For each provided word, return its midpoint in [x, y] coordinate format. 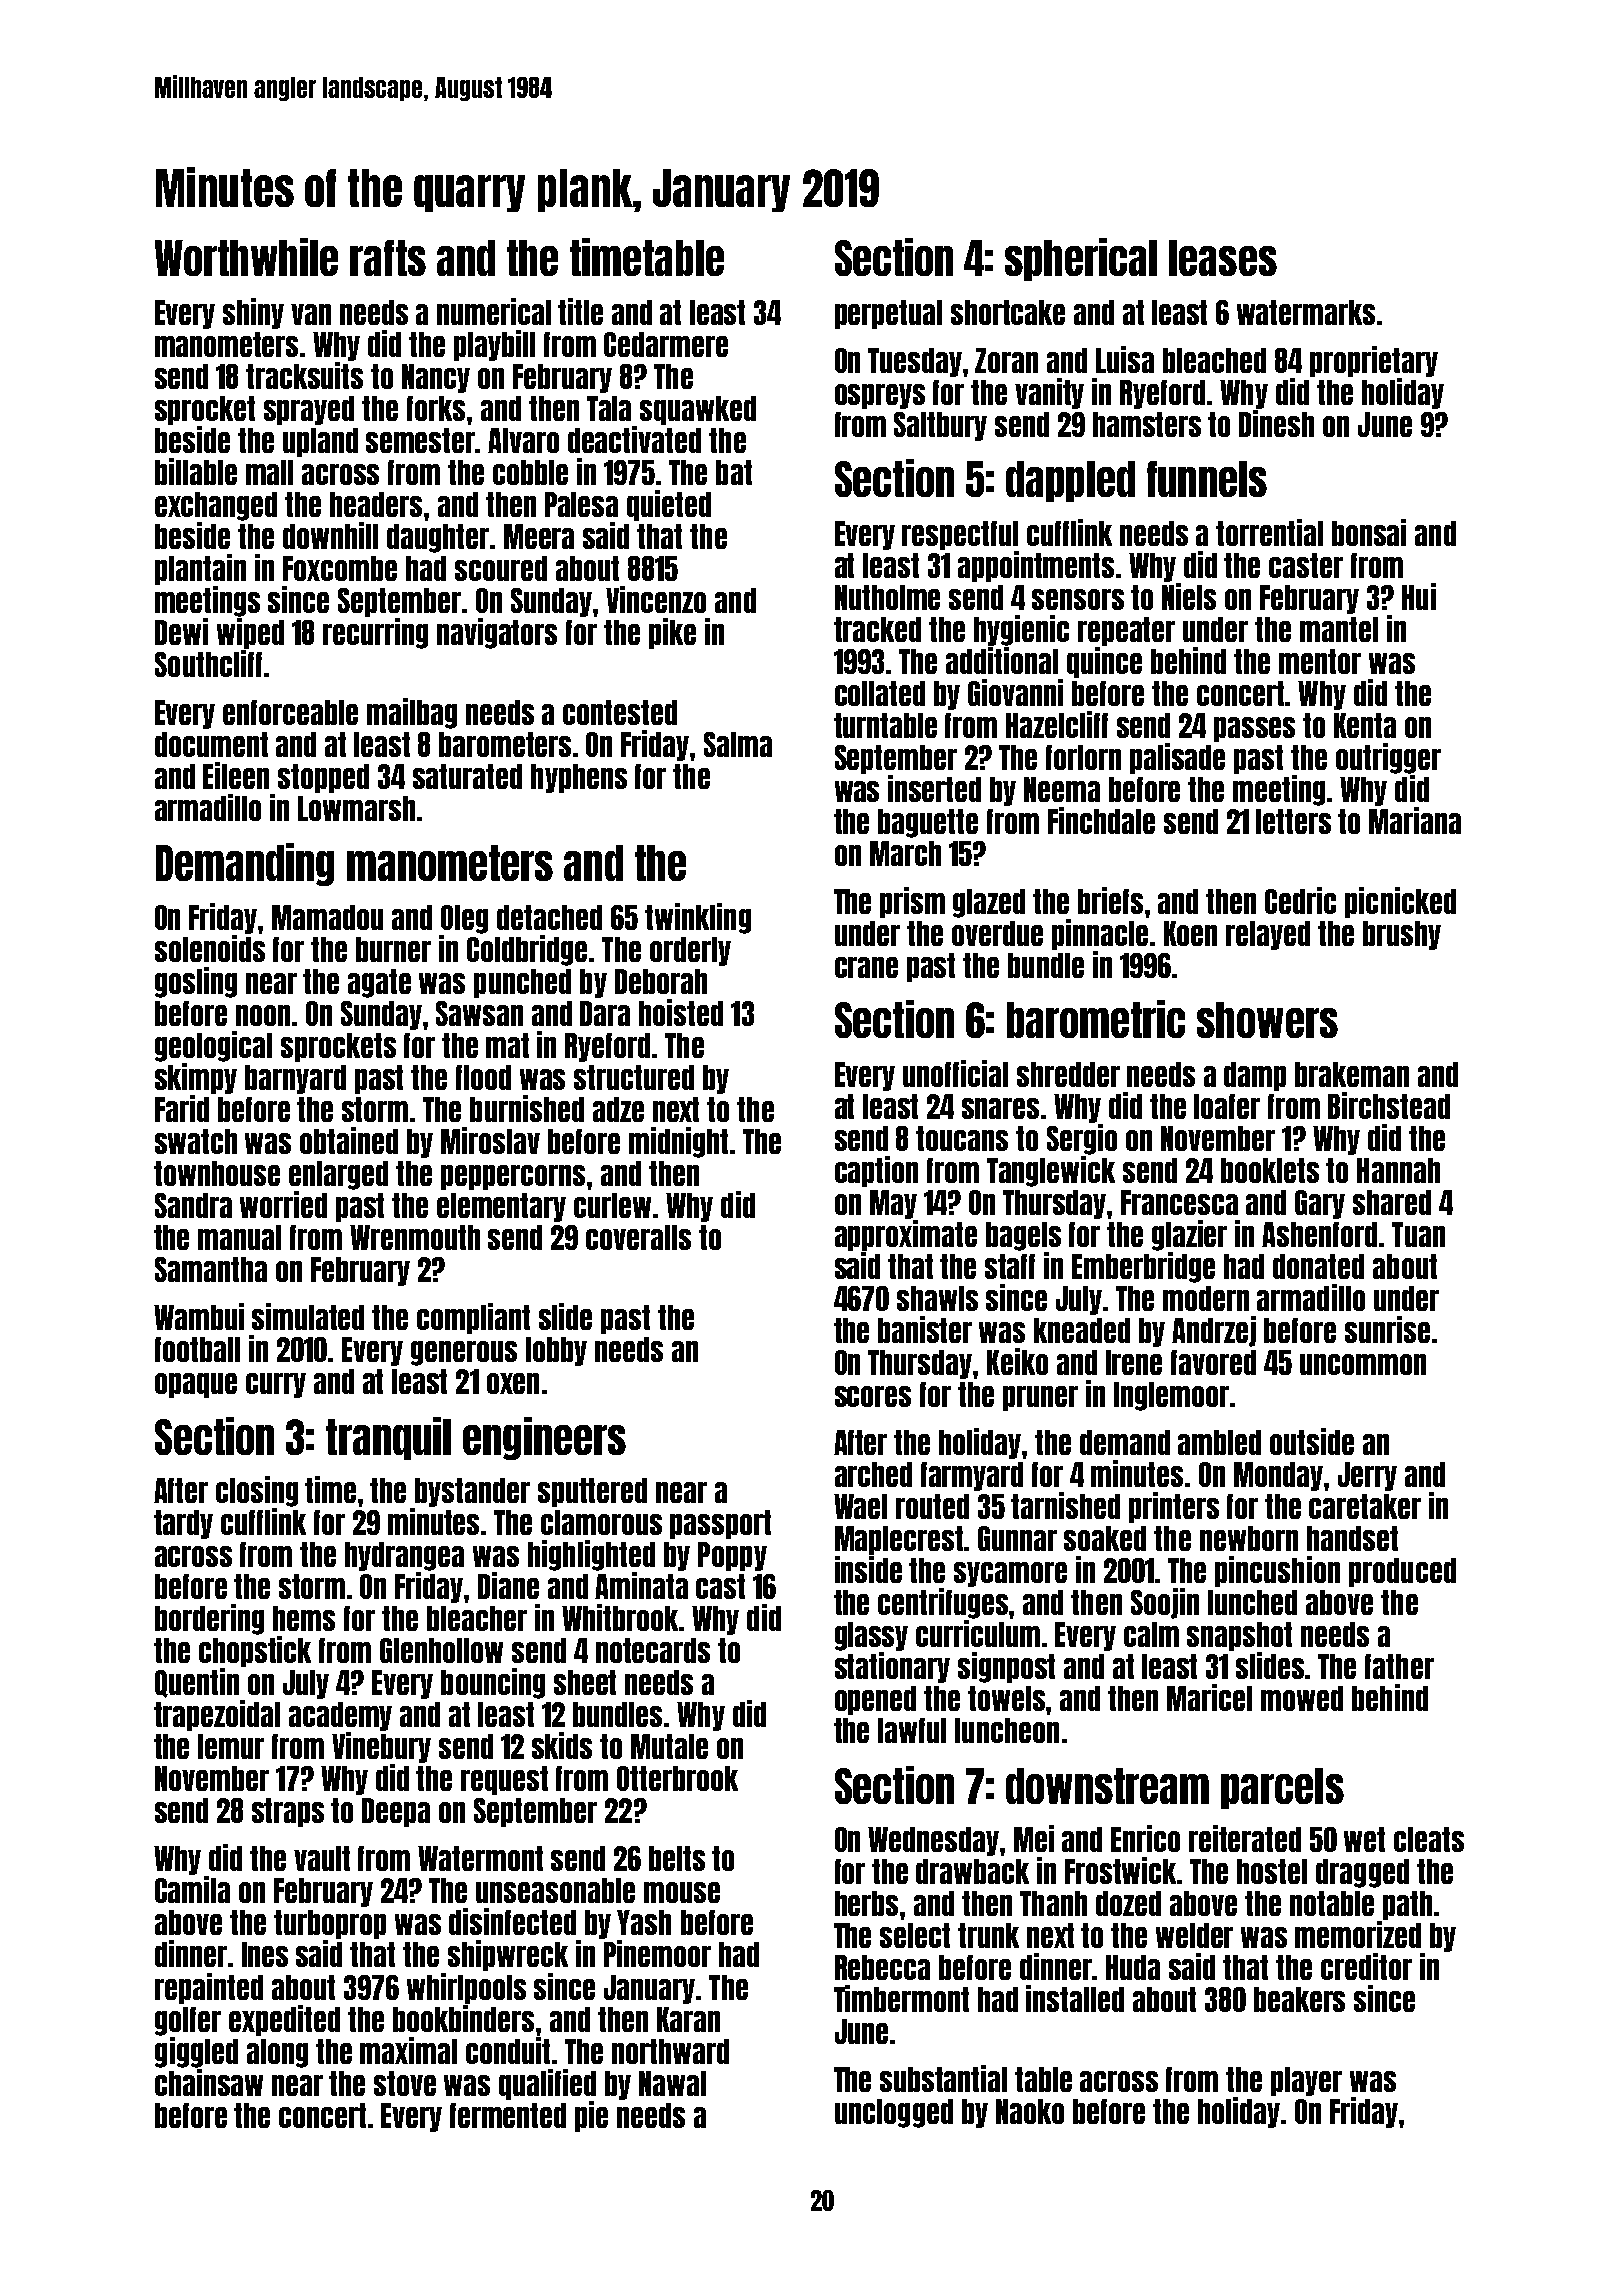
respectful [960, 535]
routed [932, 1506]
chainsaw [209, 2082]
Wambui [199, 1316]
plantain [200, 569]
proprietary [1374, 361]
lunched [1252, 1602]
